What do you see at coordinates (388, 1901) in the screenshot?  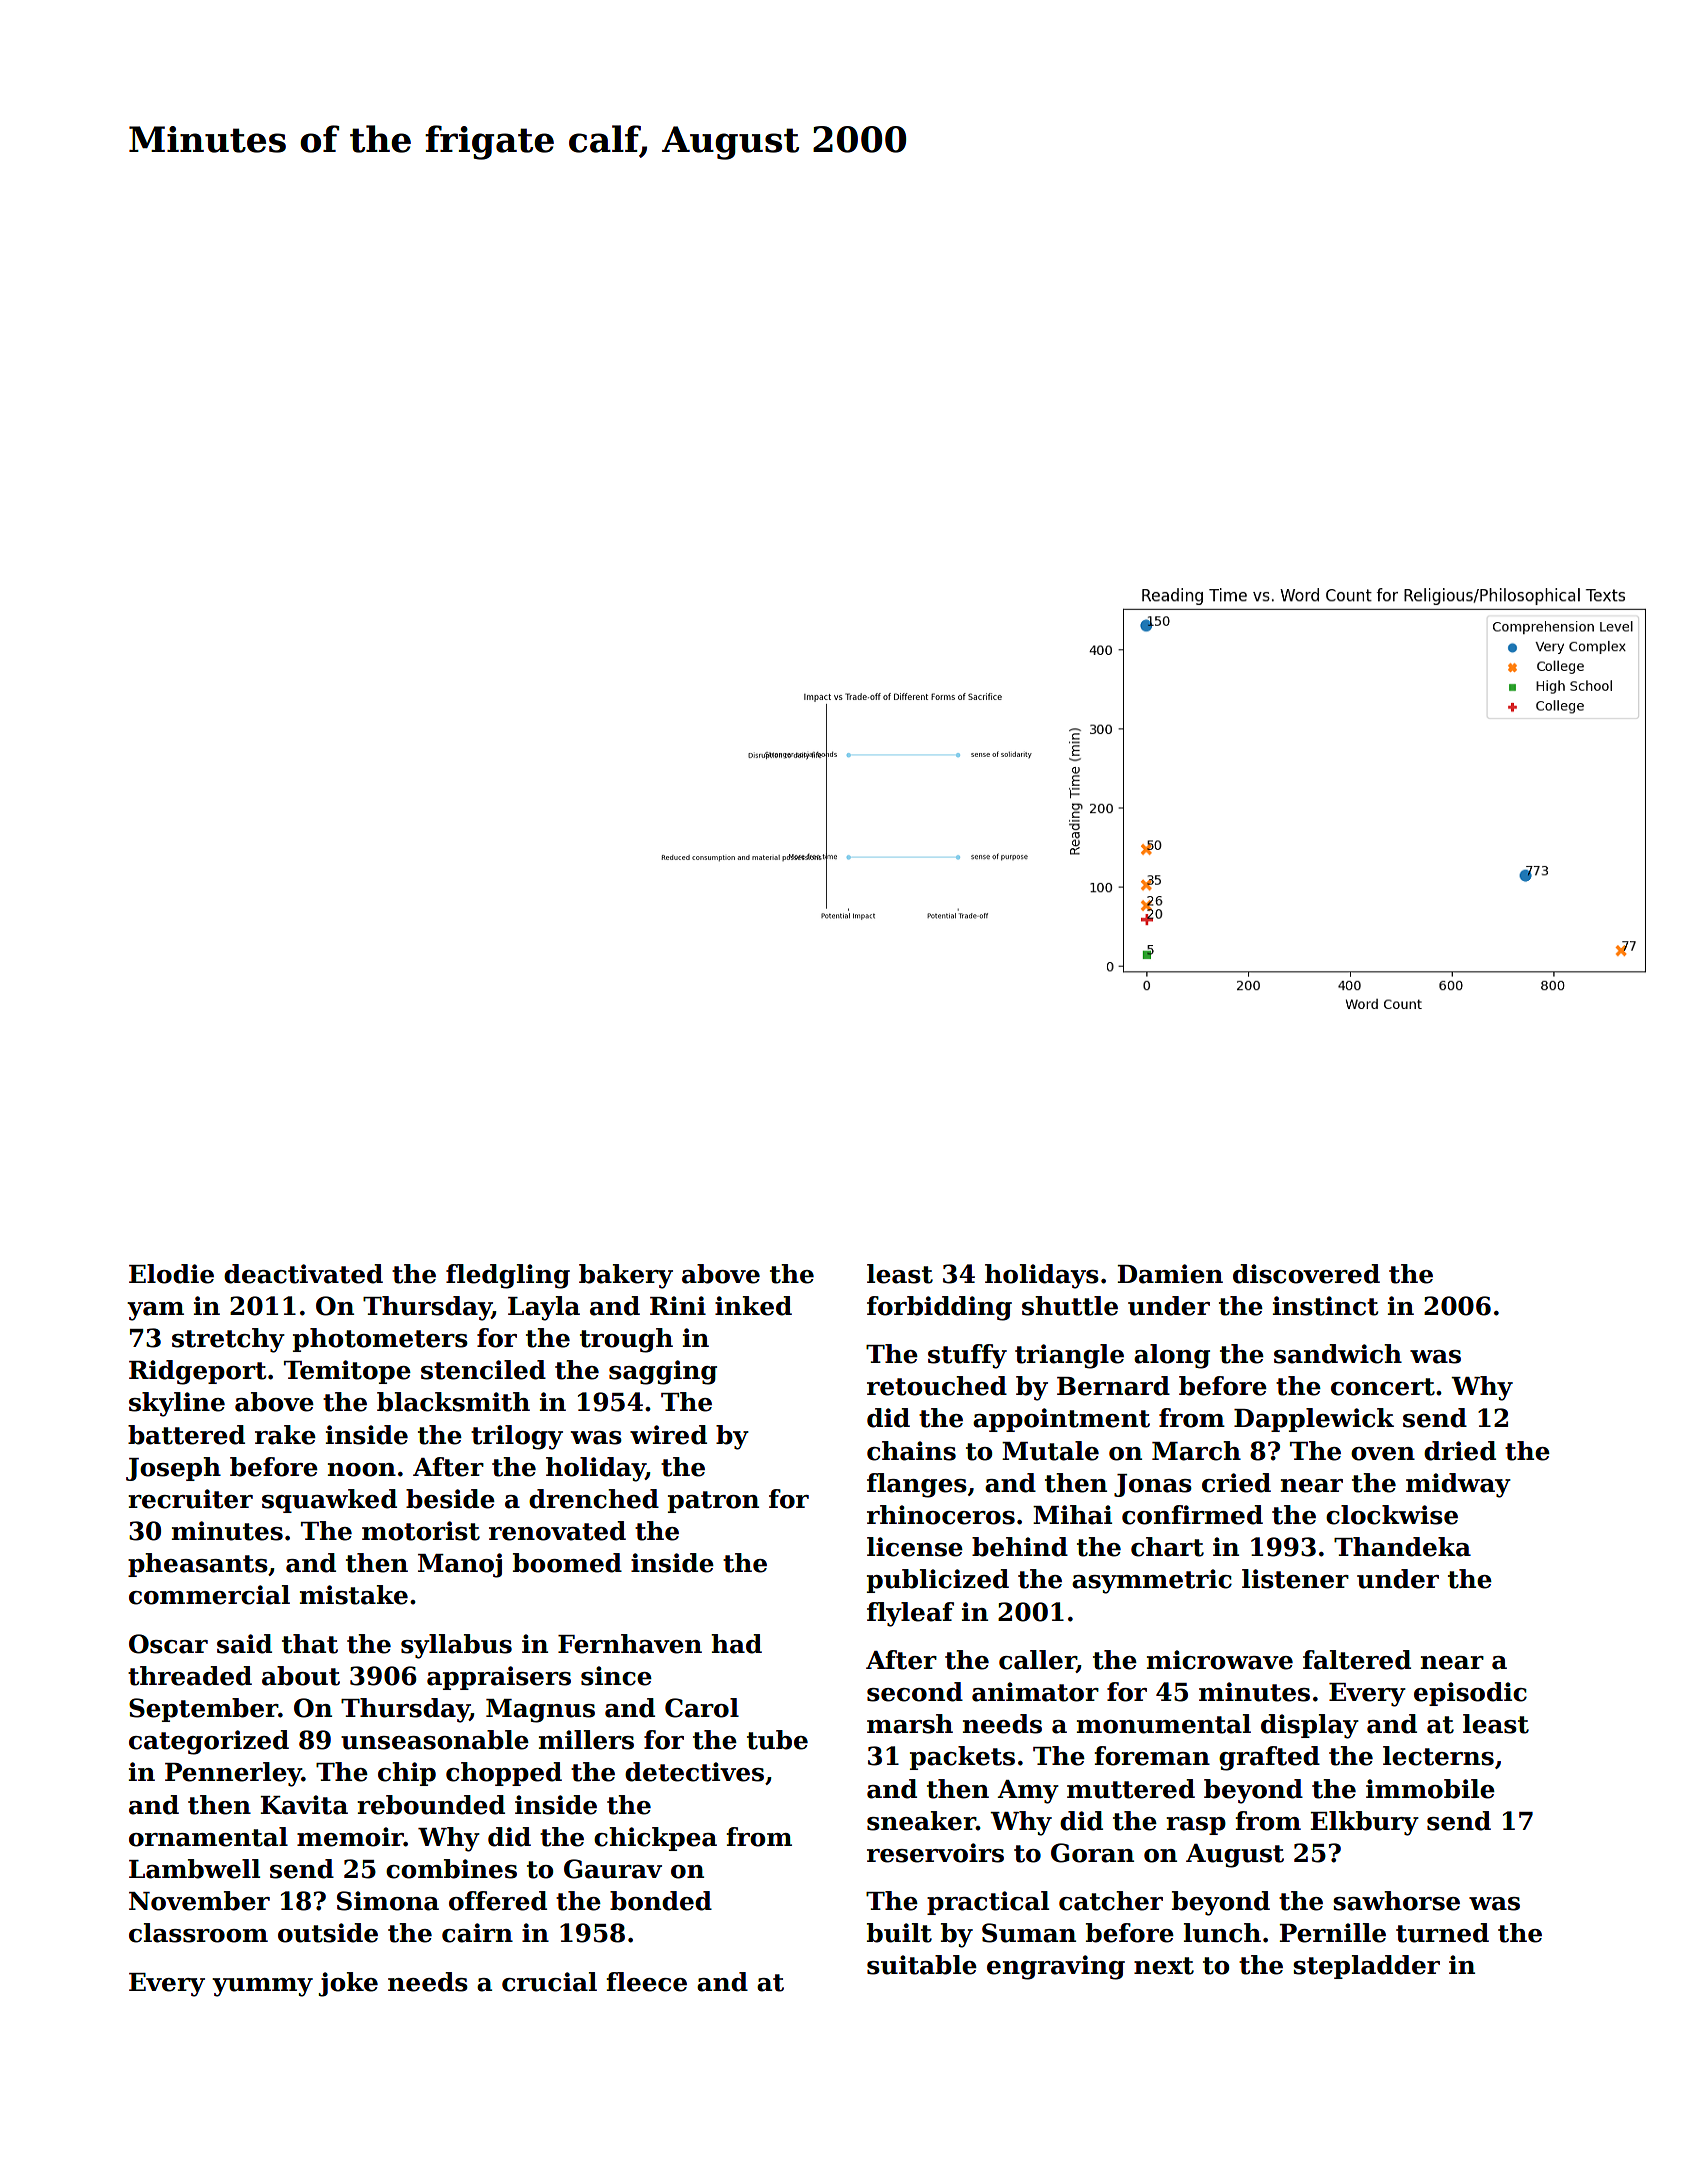 I see `Simona` at bounding box center [388, 1901].
